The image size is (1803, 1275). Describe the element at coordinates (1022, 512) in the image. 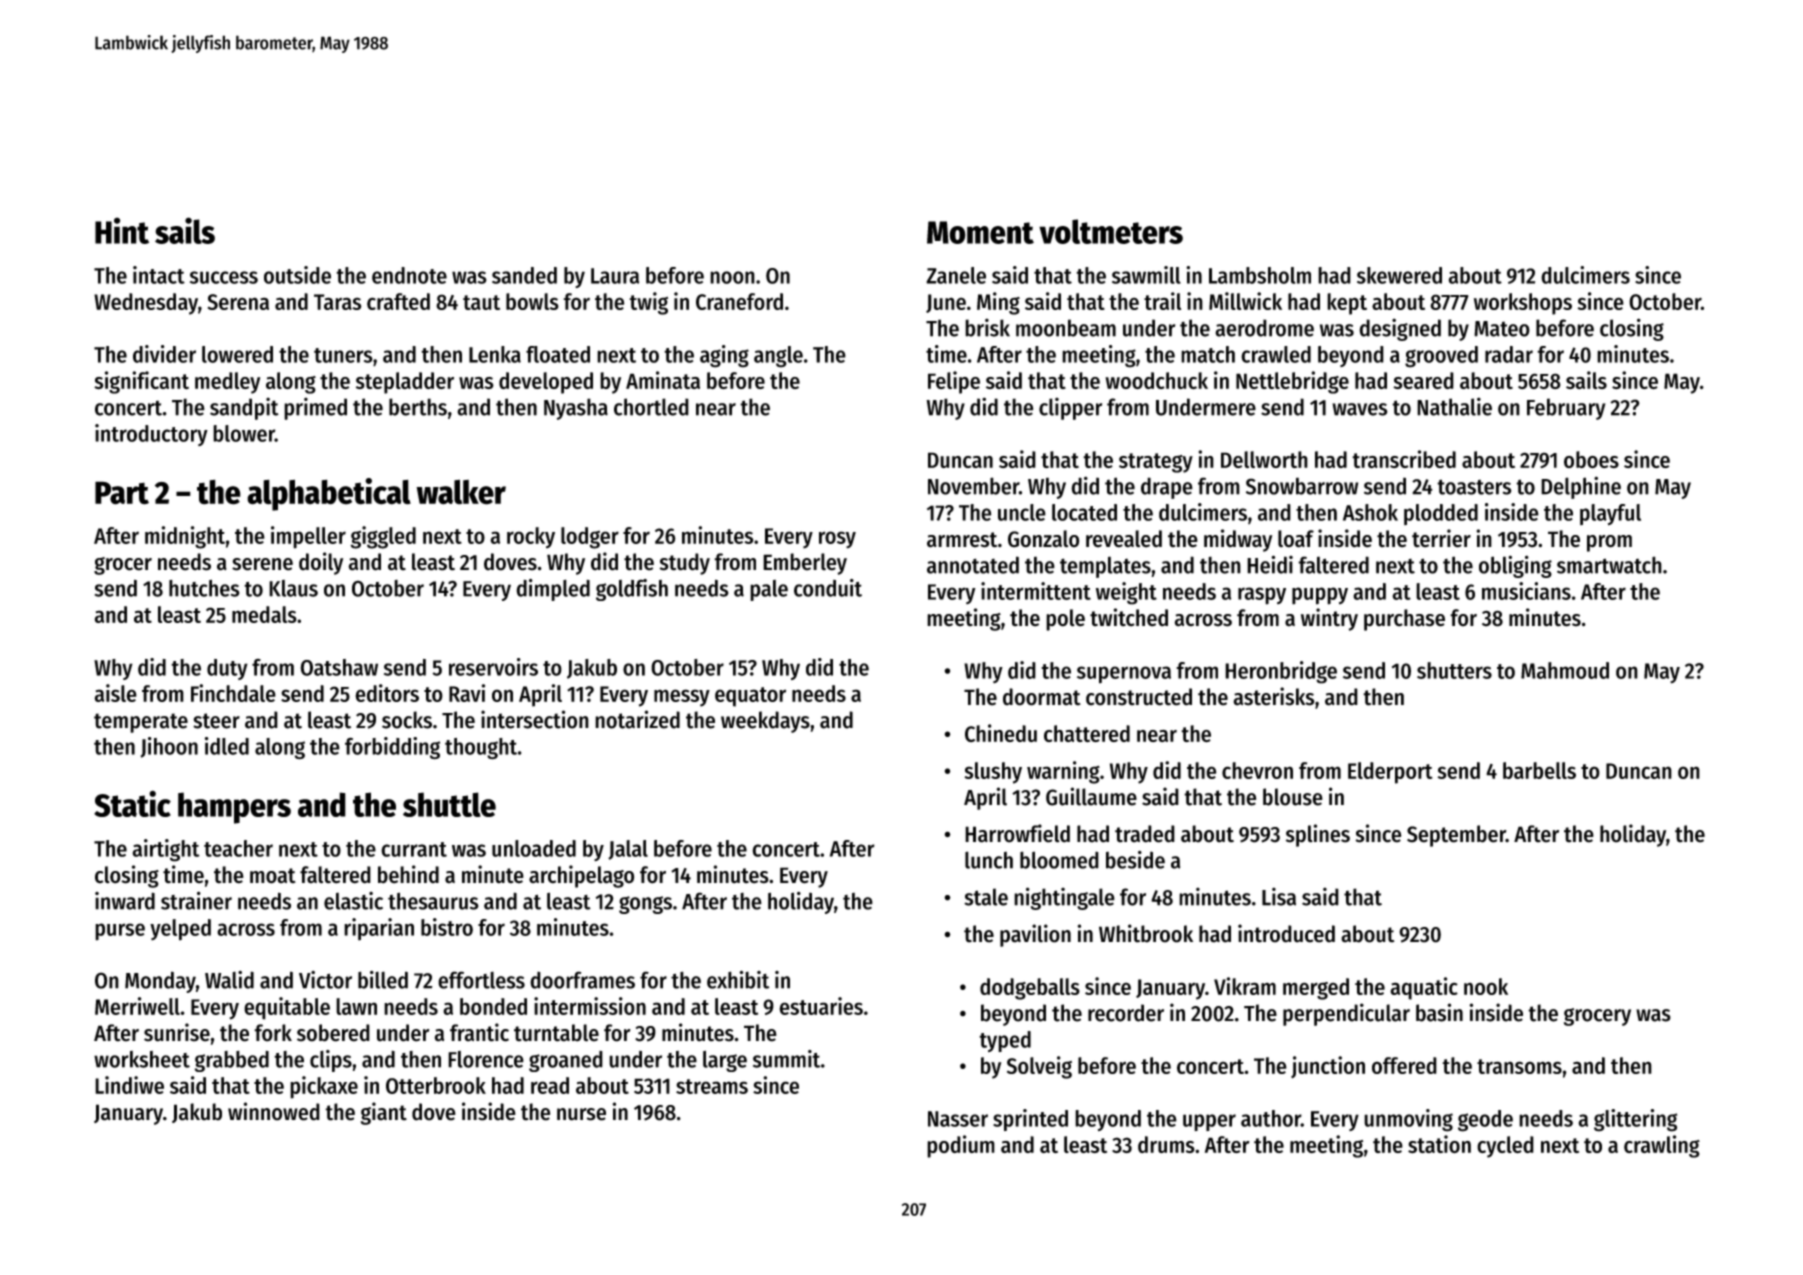

I see `uncle` at that location.
